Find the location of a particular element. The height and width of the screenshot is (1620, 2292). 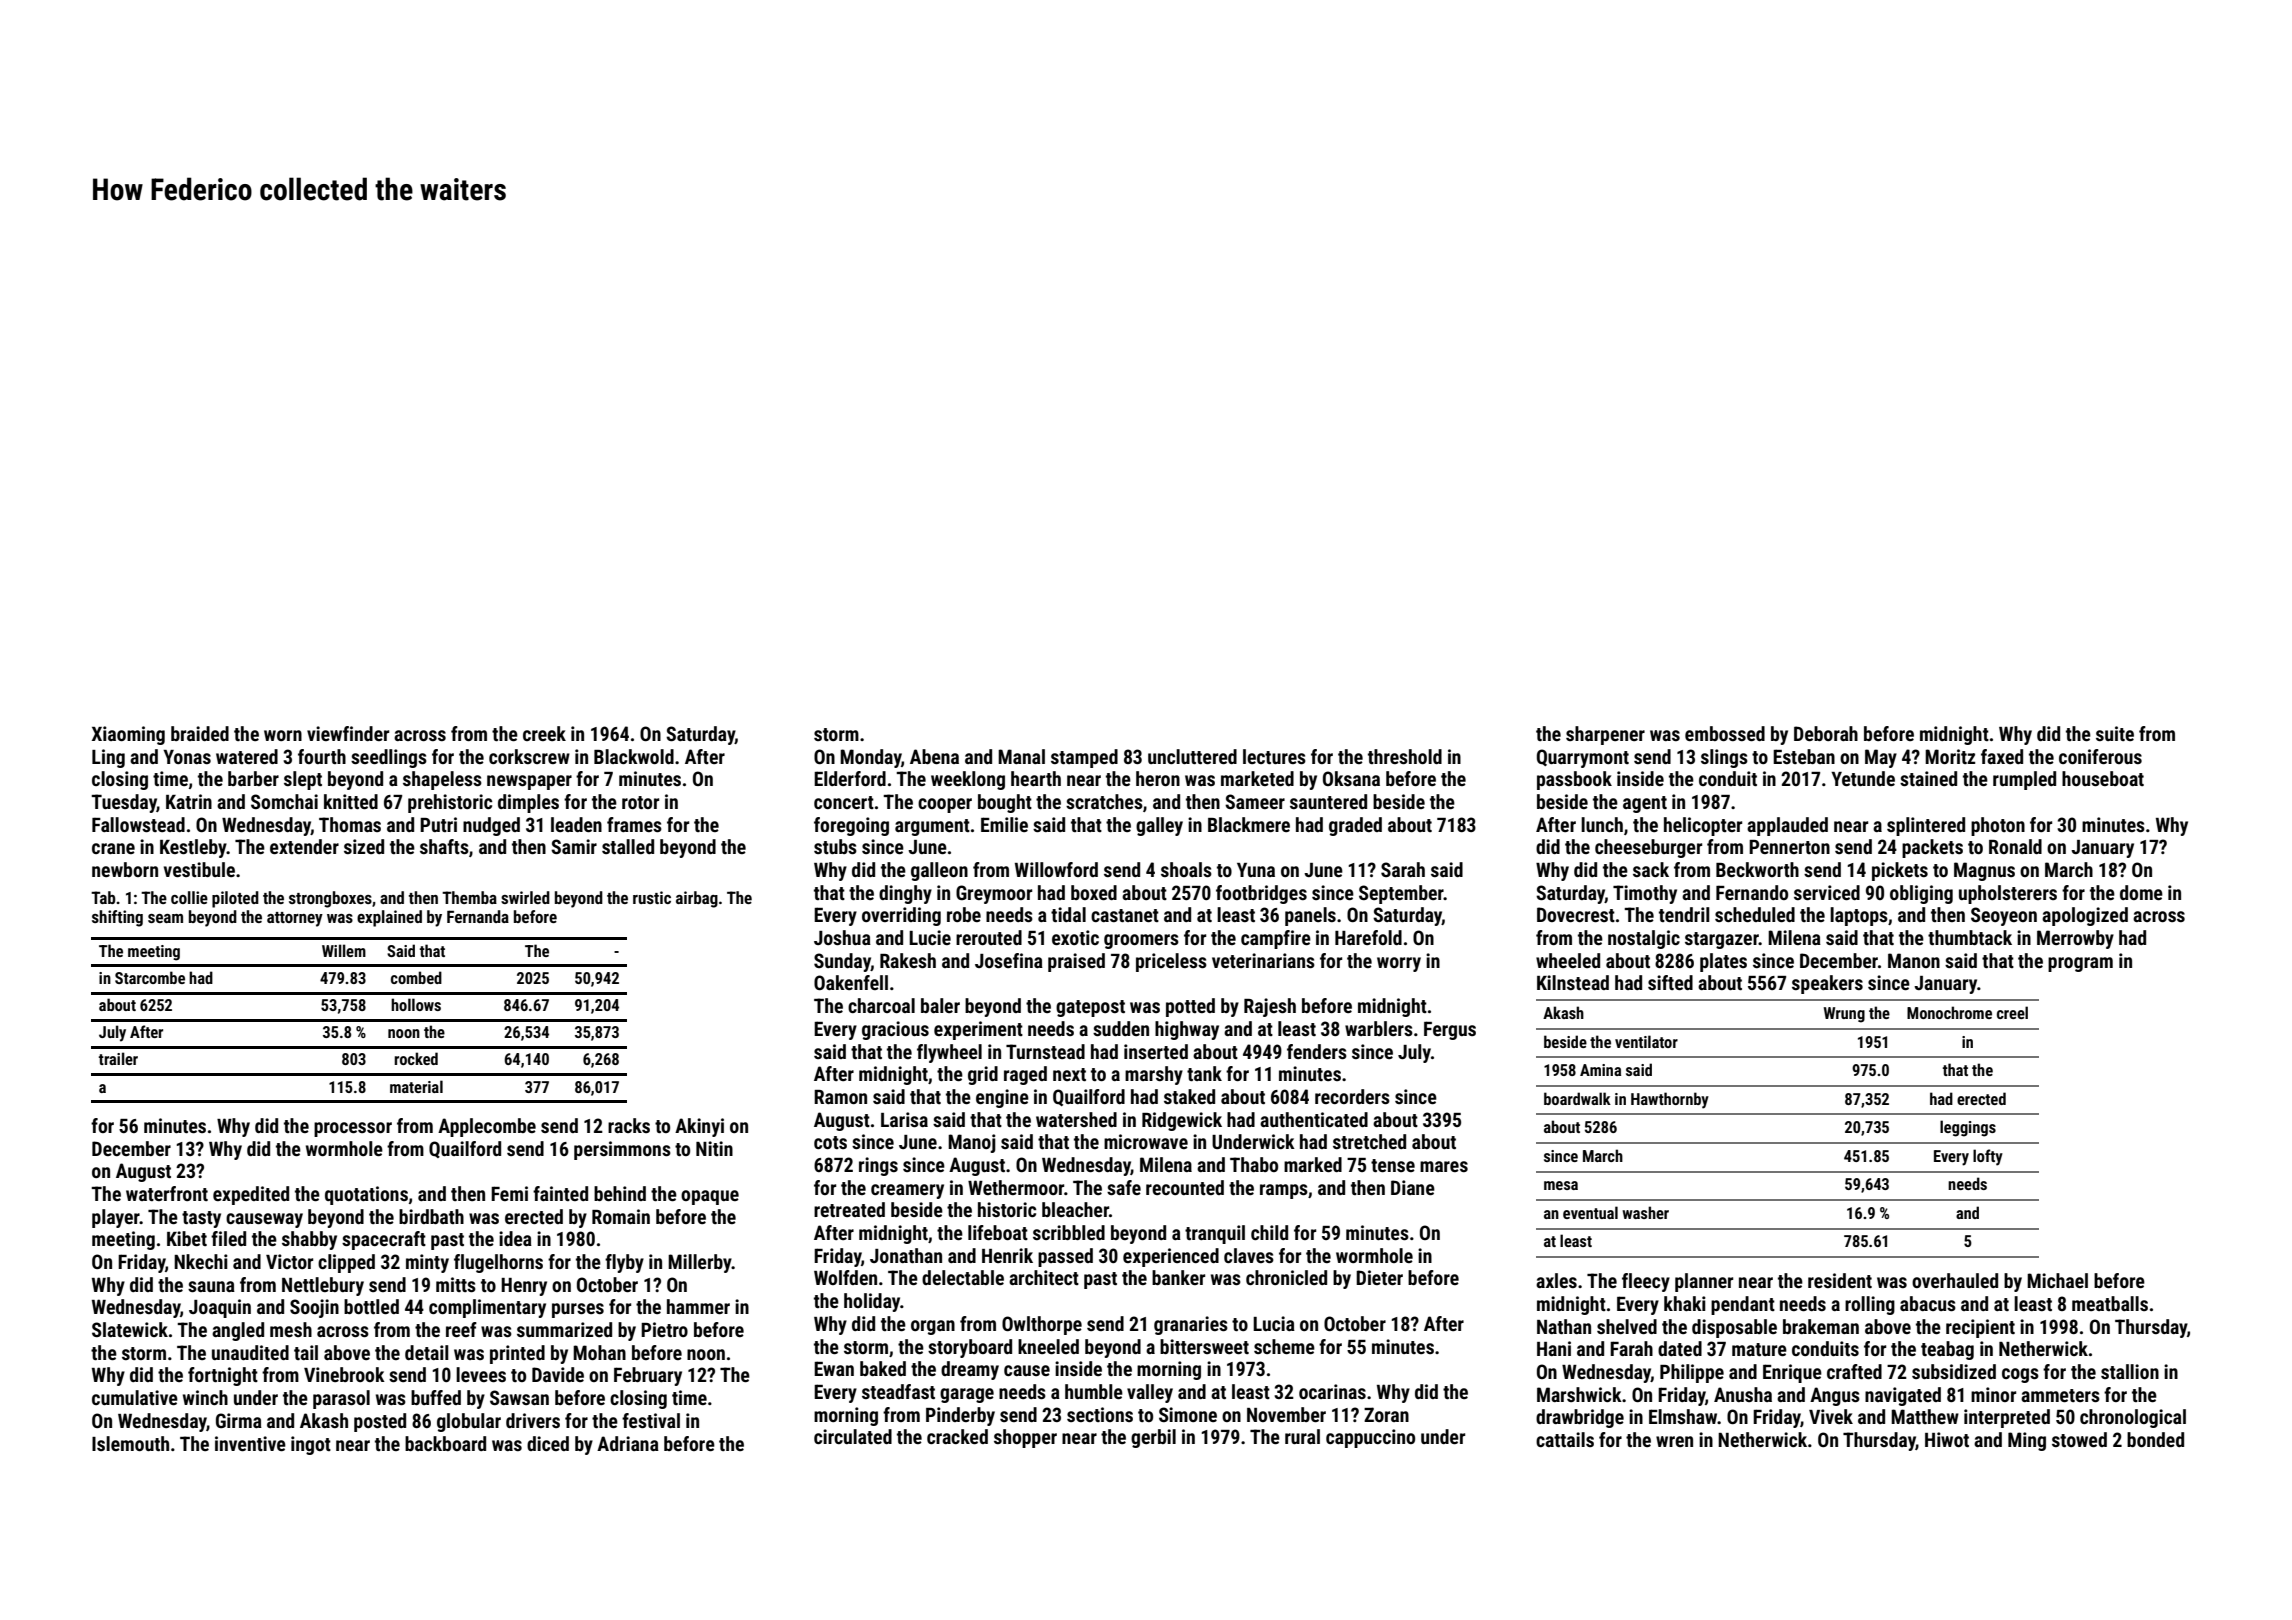

creel is located at coordinates (2012, 1012).
